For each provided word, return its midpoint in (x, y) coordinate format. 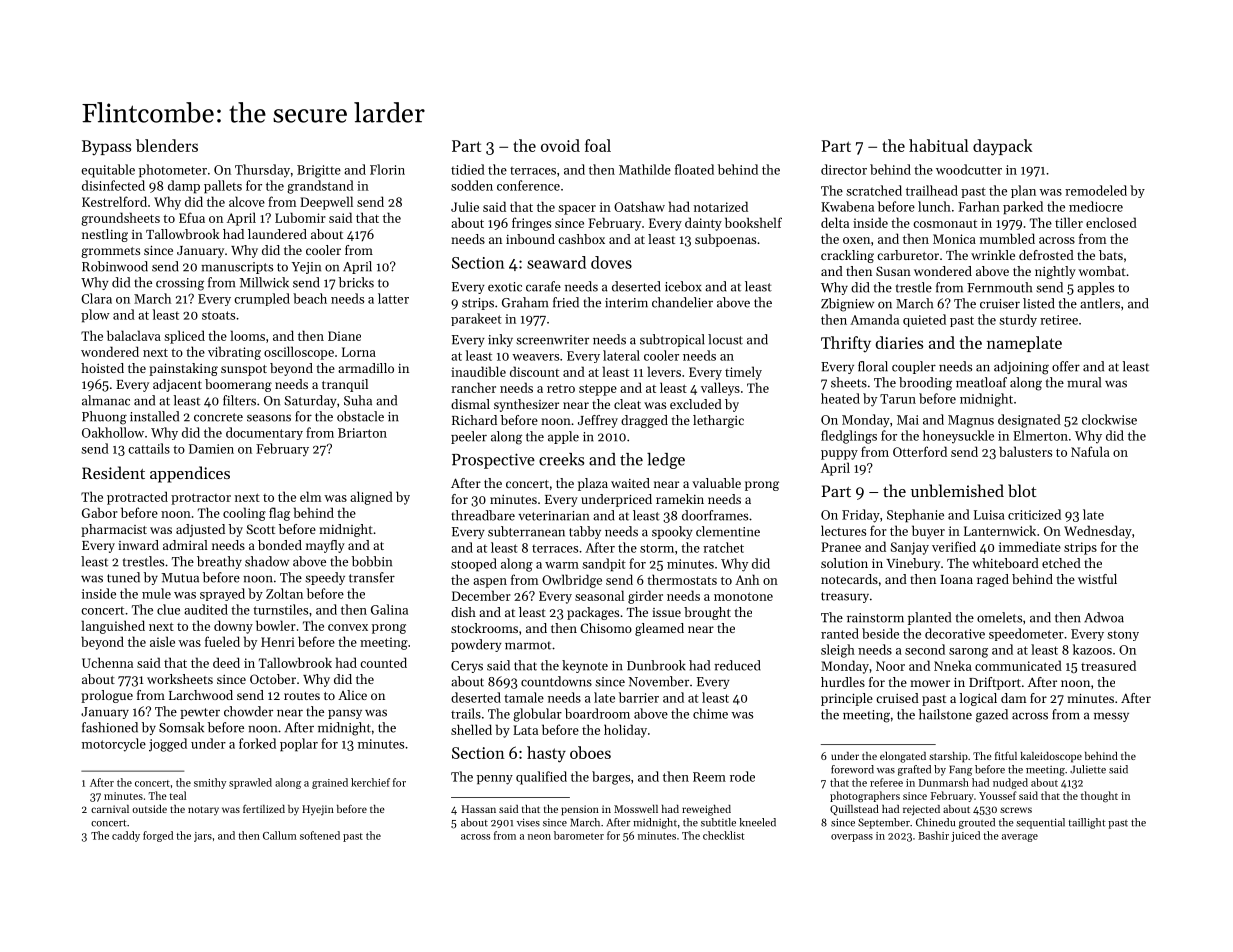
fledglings (849, 437)
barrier (639, 697)
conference (528, 185)
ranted (840, 633)
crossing (180, 284)
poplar (299, 745)
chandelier (682, 302)
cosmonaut (945, 224)
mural (1084, 382)
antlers (1100, 303)
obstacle (360, 416)
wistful (1097, 579)
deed (226, 662)
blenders (167, 145)
